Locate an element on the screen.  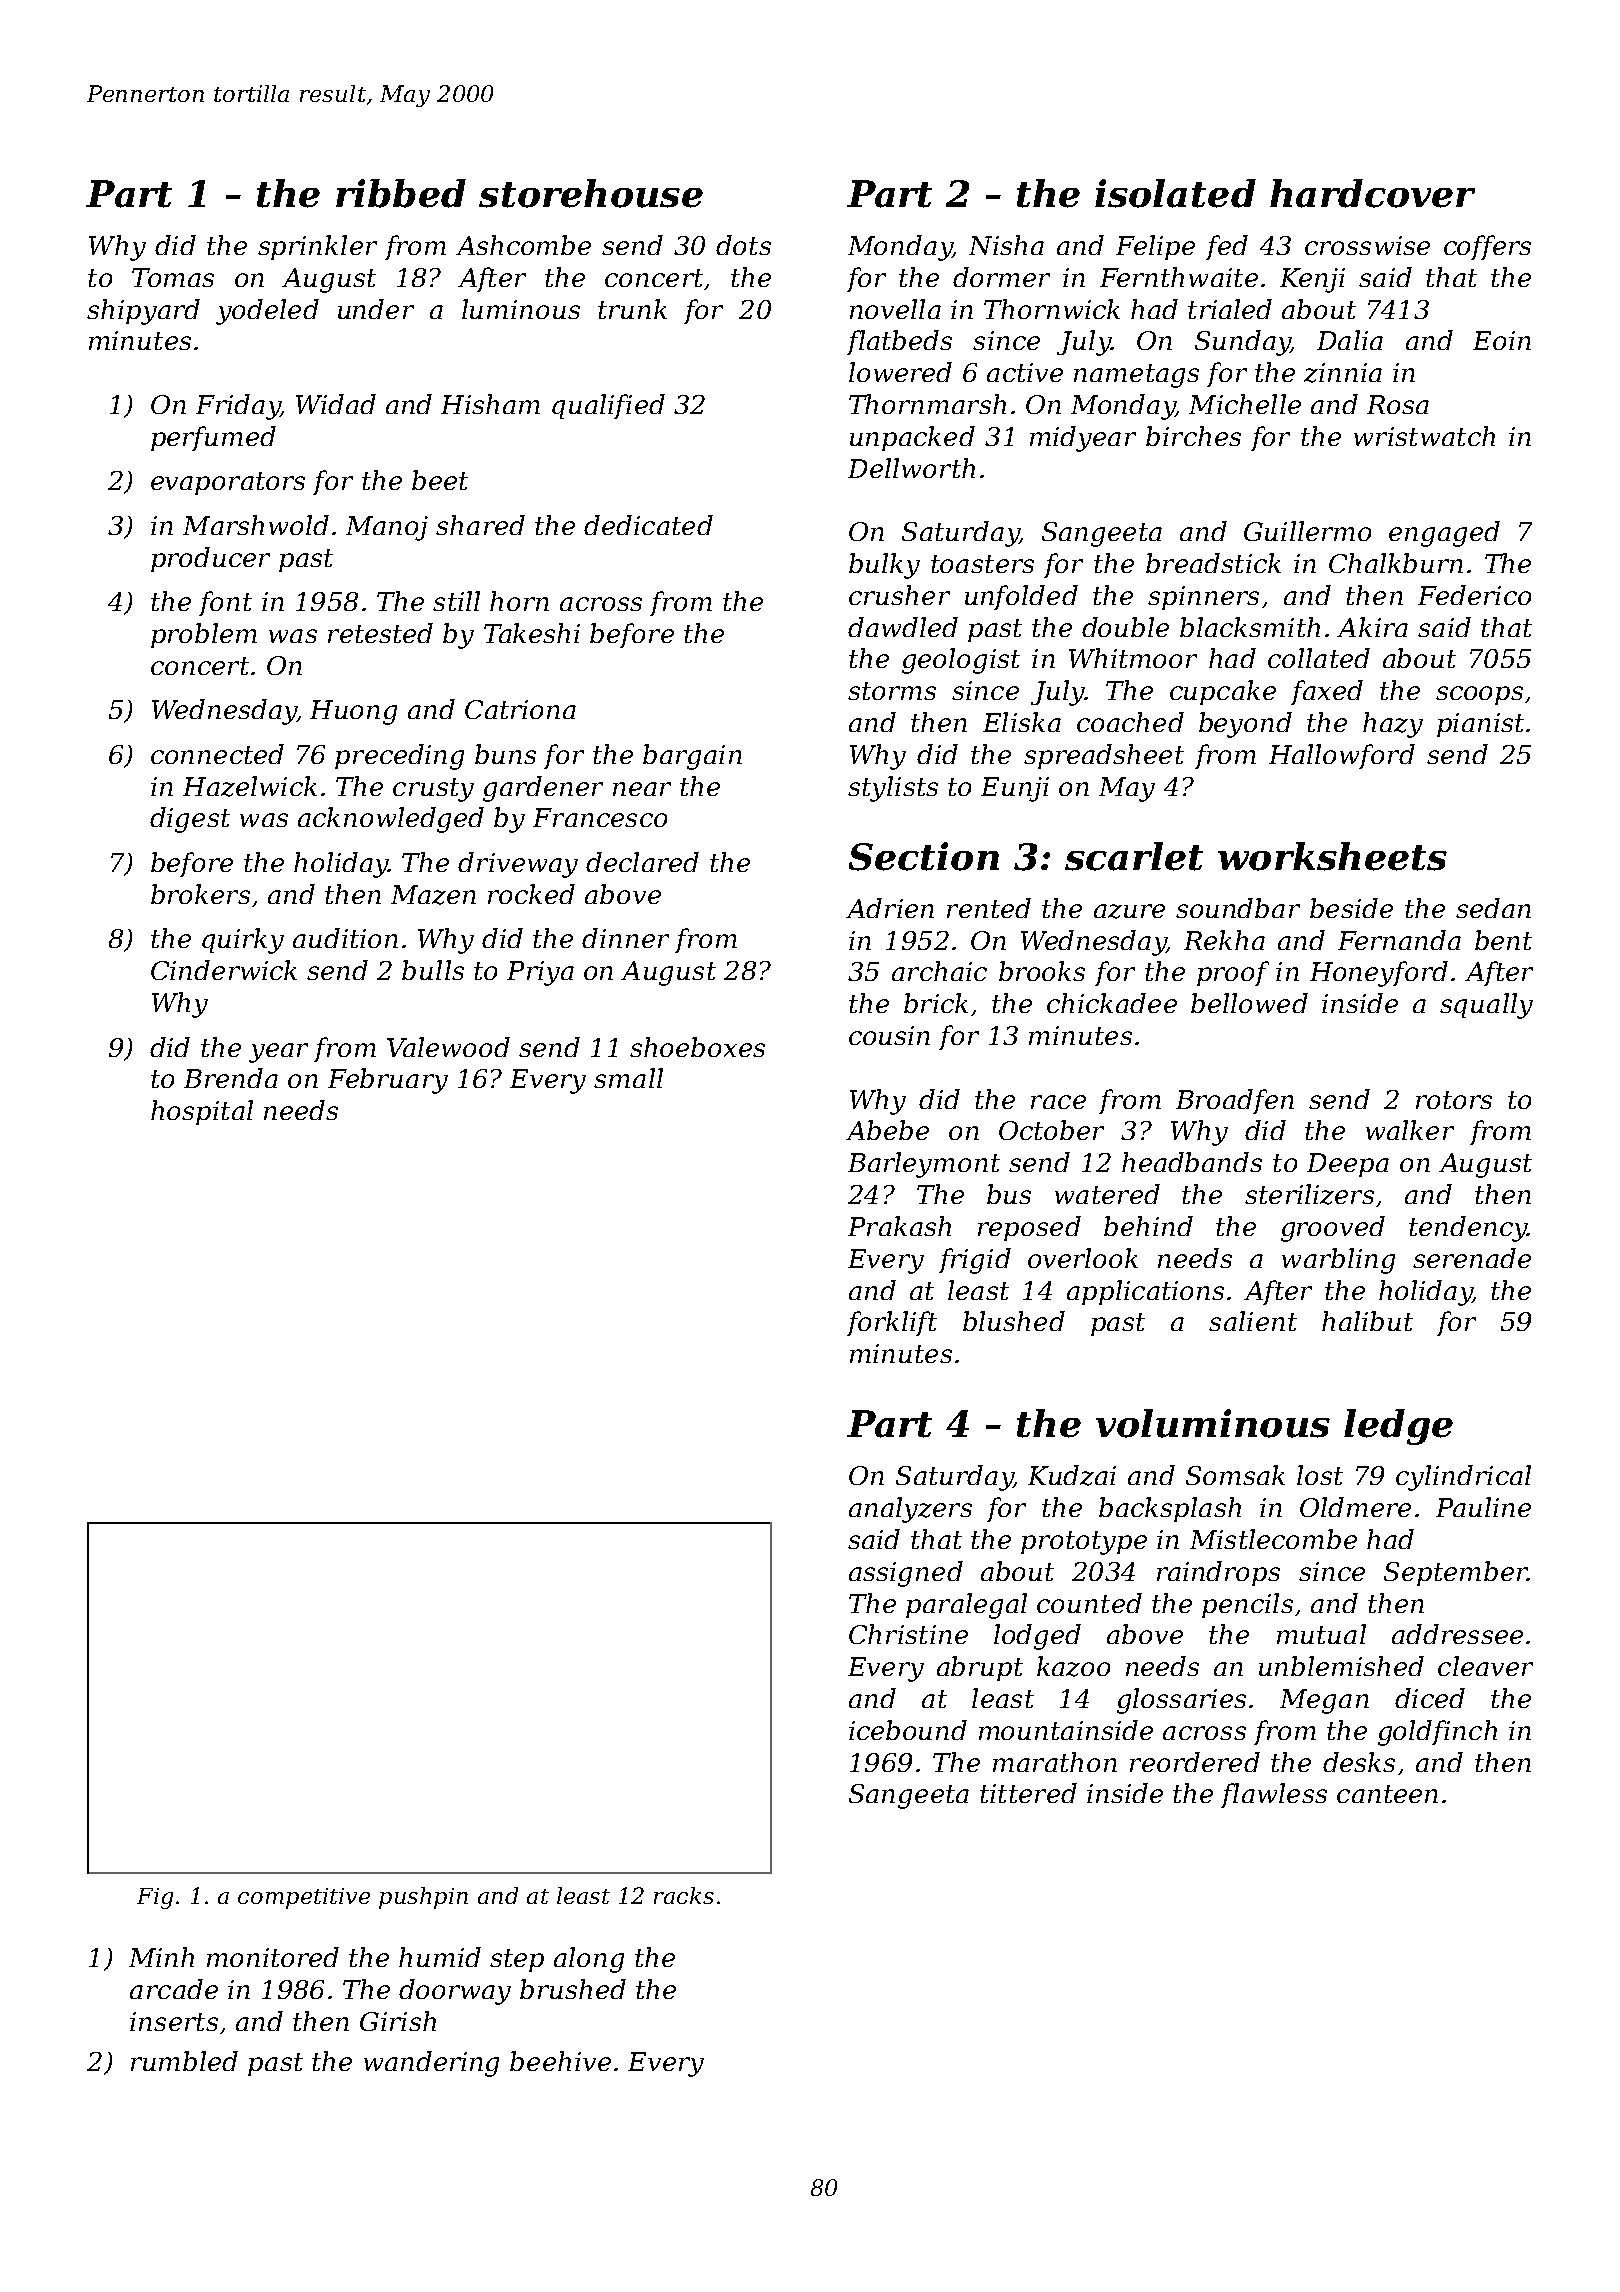
icebound is located at coordinates (908, 1730).
